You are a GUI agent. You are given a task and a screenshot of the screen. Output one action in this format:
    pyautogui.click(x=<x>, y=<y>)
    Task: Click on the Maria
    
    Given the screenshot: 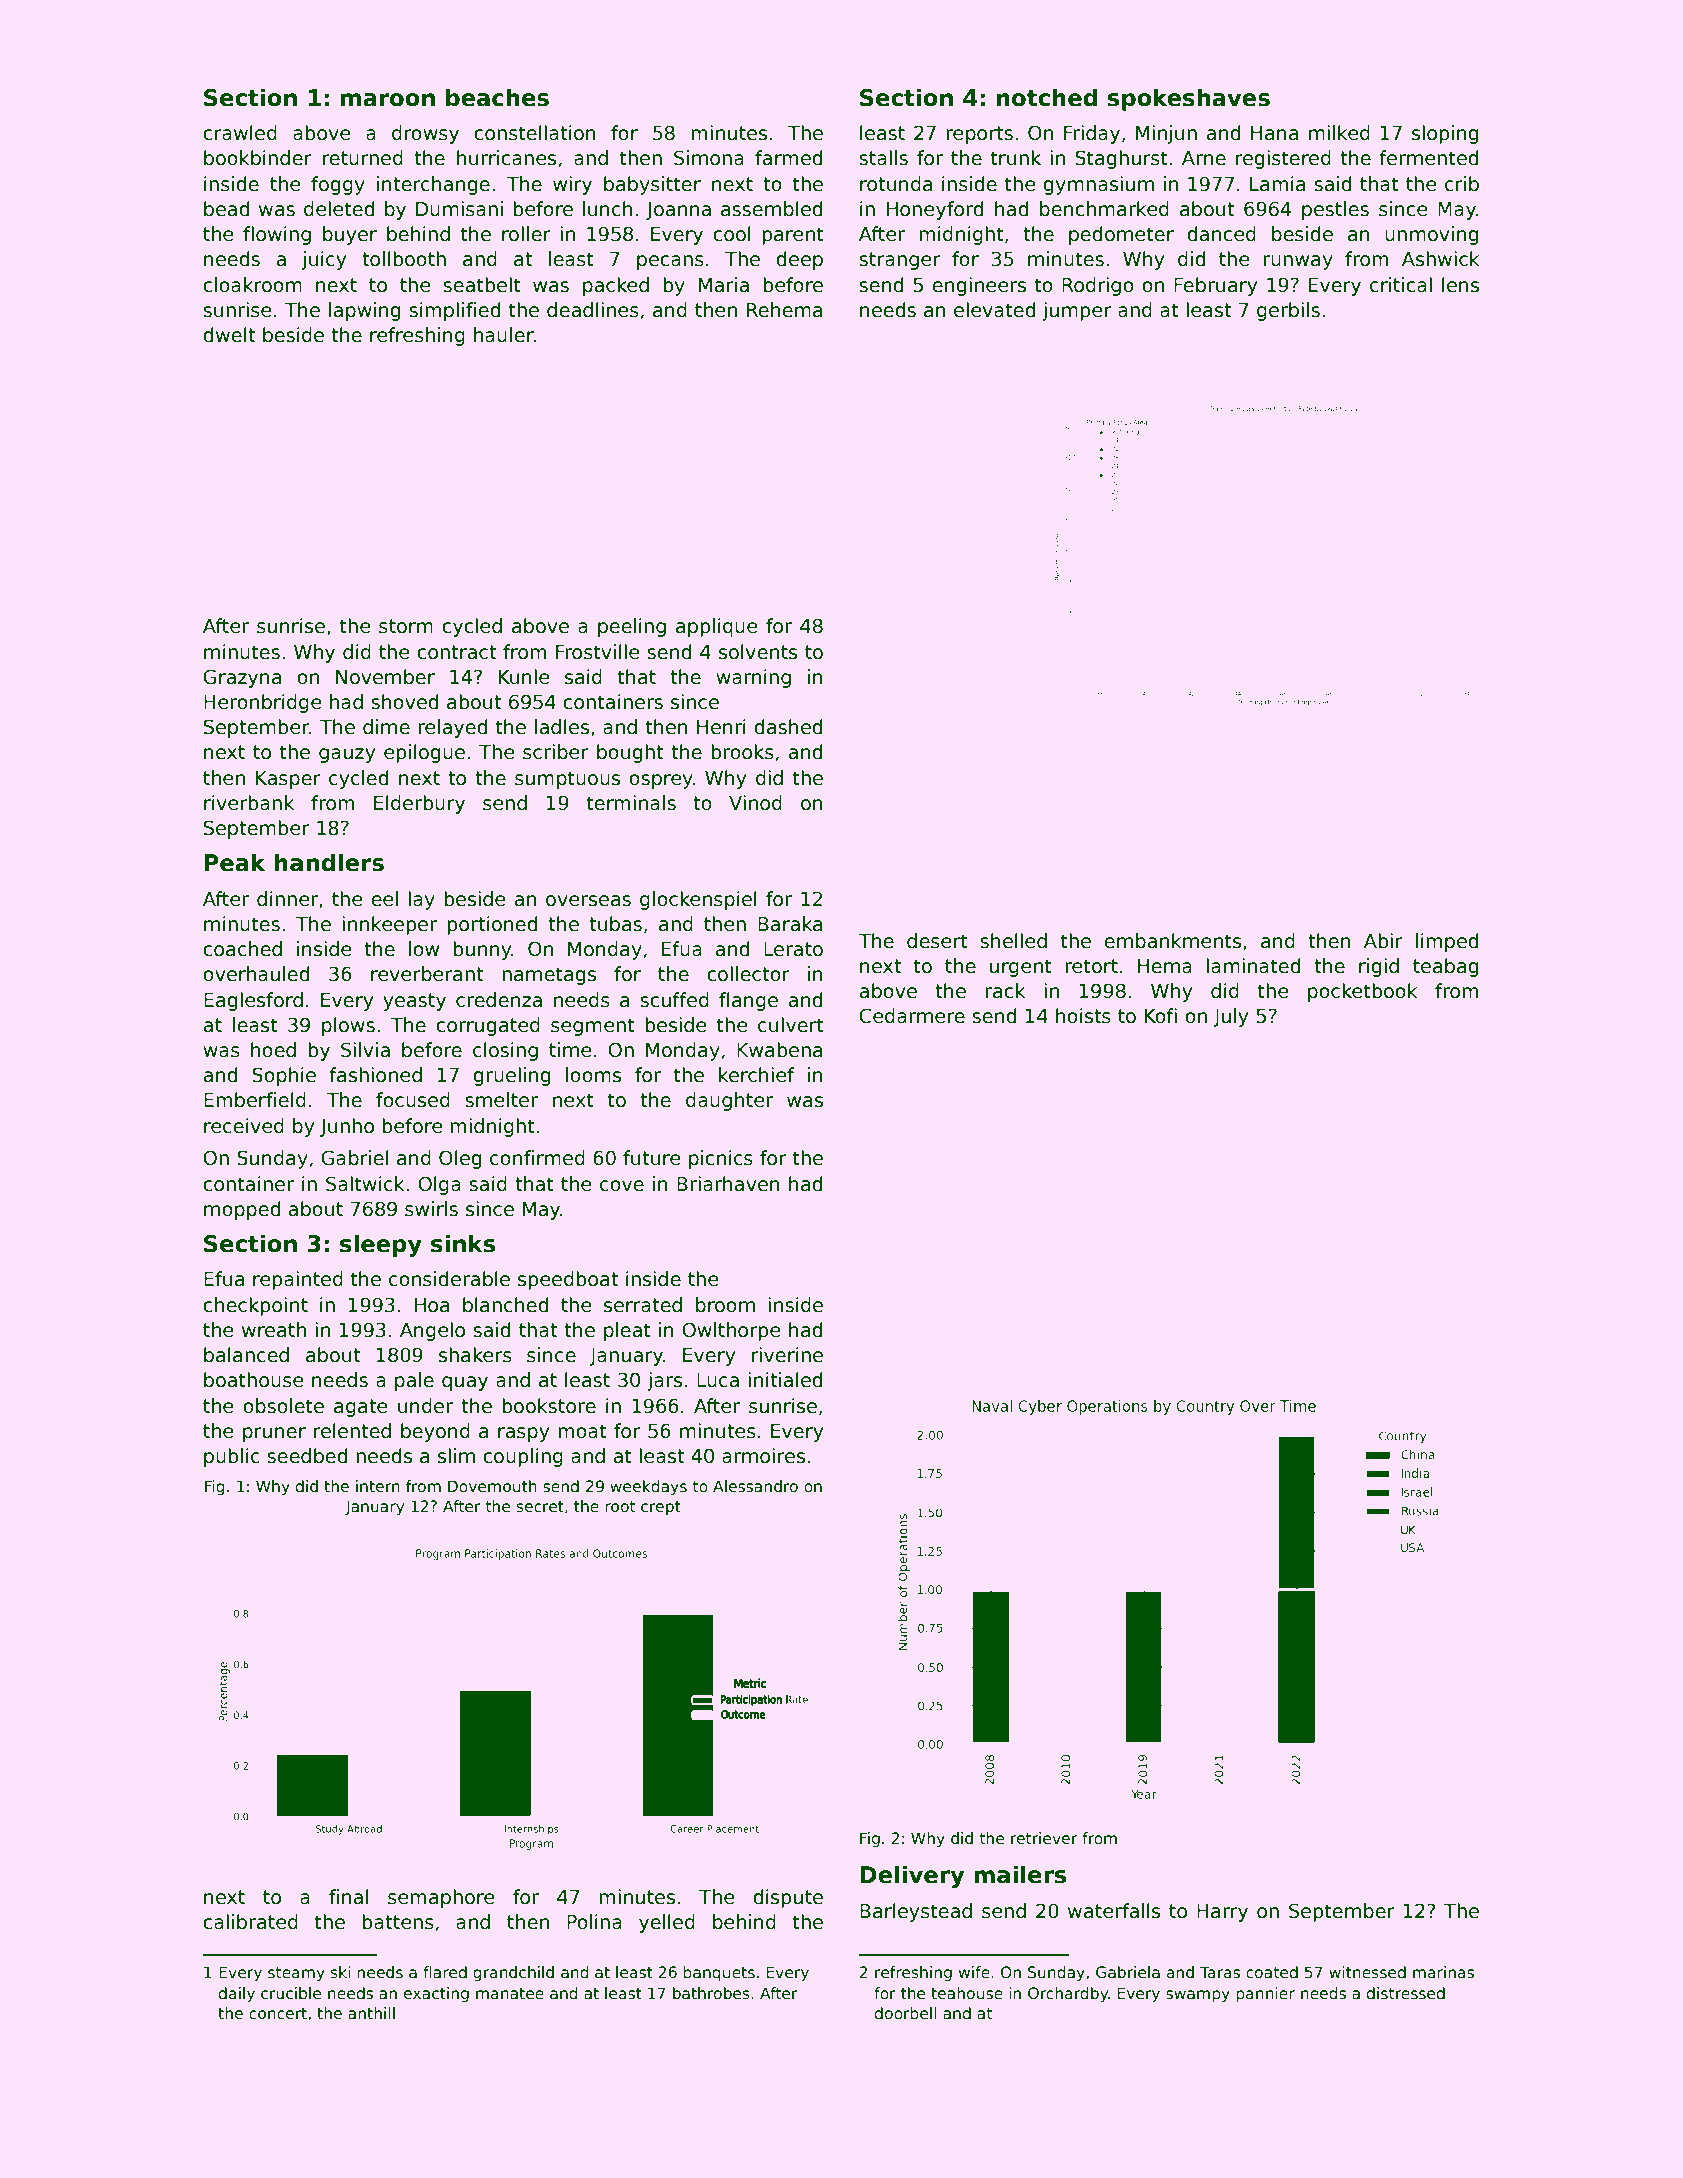 What is the action you would take?
    pyautogui.click(x=724, y=285)
